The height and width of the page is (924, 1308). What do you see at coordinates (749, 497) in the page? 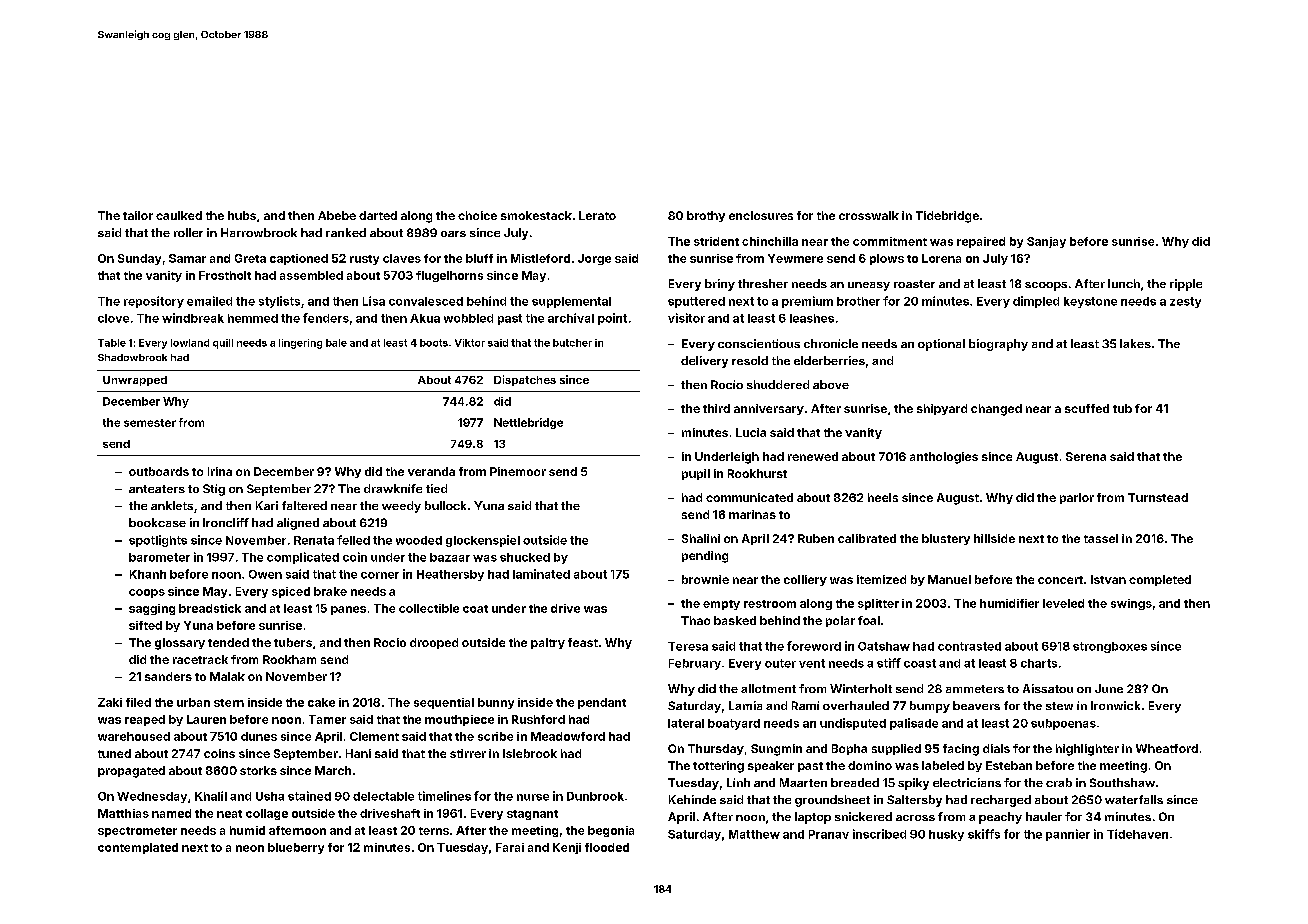
I see `communicated` at bounding box center [749, 497].
